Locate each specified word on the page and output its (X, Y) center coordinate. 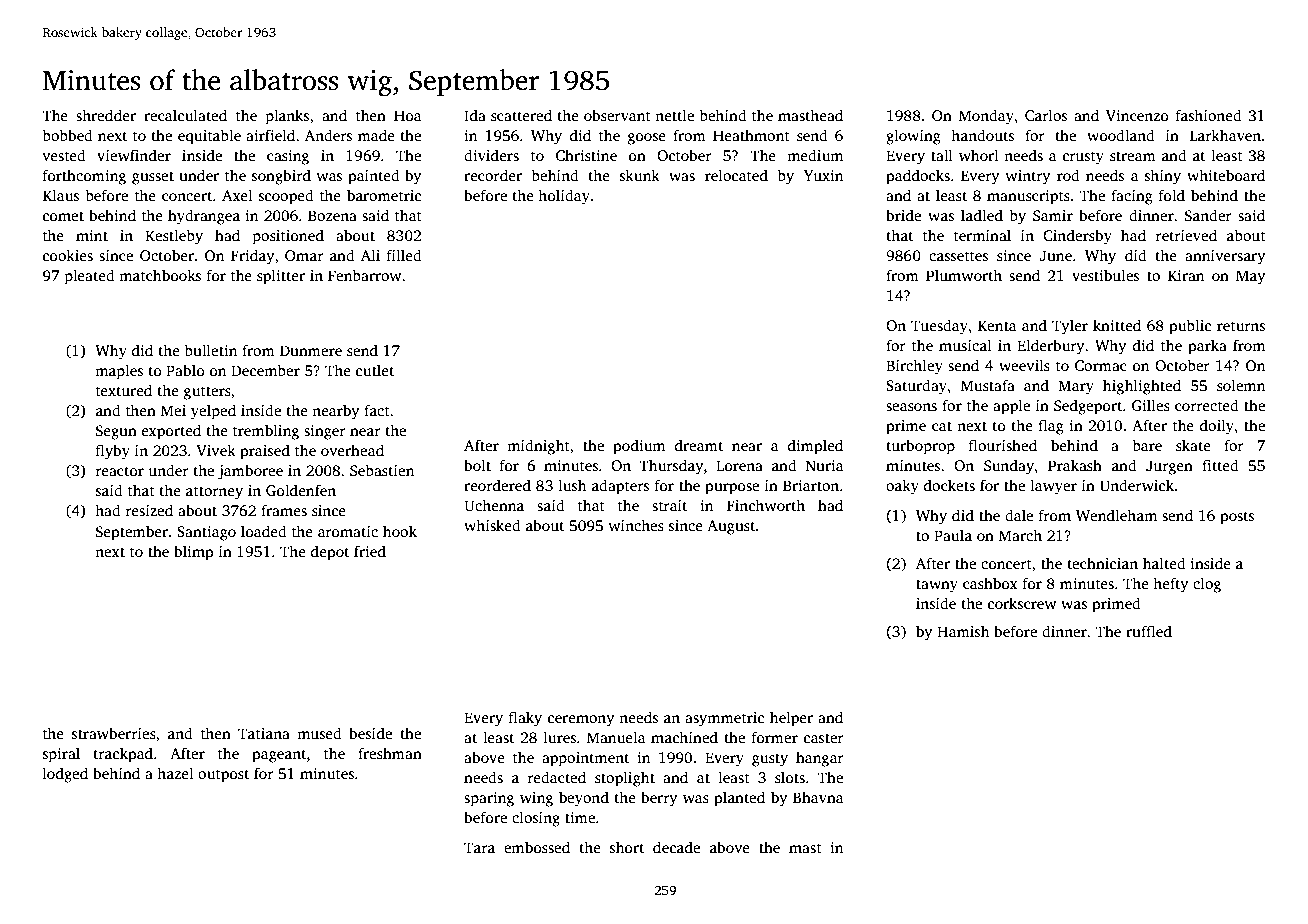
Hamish (963, 631)
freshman (390, 753)
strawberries (114, 733)
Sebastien (382, 470)
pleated (90, 277)
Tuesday (939, 327)
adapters (620, 487)
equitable (209, 137)
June (1055, 255)
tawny (937, 586)
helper (791, 719)
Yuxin (823, 175)
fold (1172, 195)
